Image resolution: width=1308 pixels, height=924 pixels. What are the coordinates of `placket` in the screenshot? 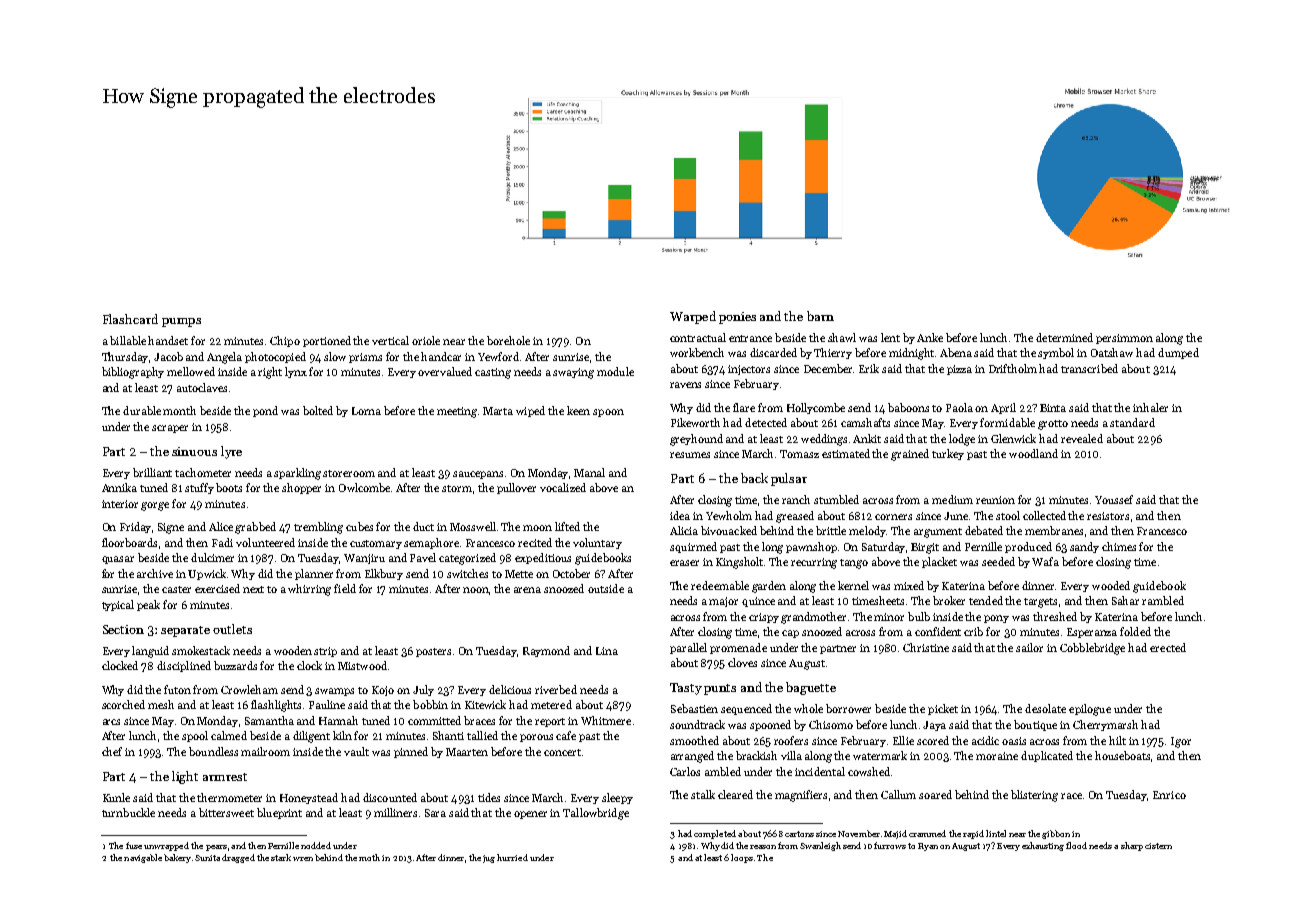 It's located at (939, 562).
